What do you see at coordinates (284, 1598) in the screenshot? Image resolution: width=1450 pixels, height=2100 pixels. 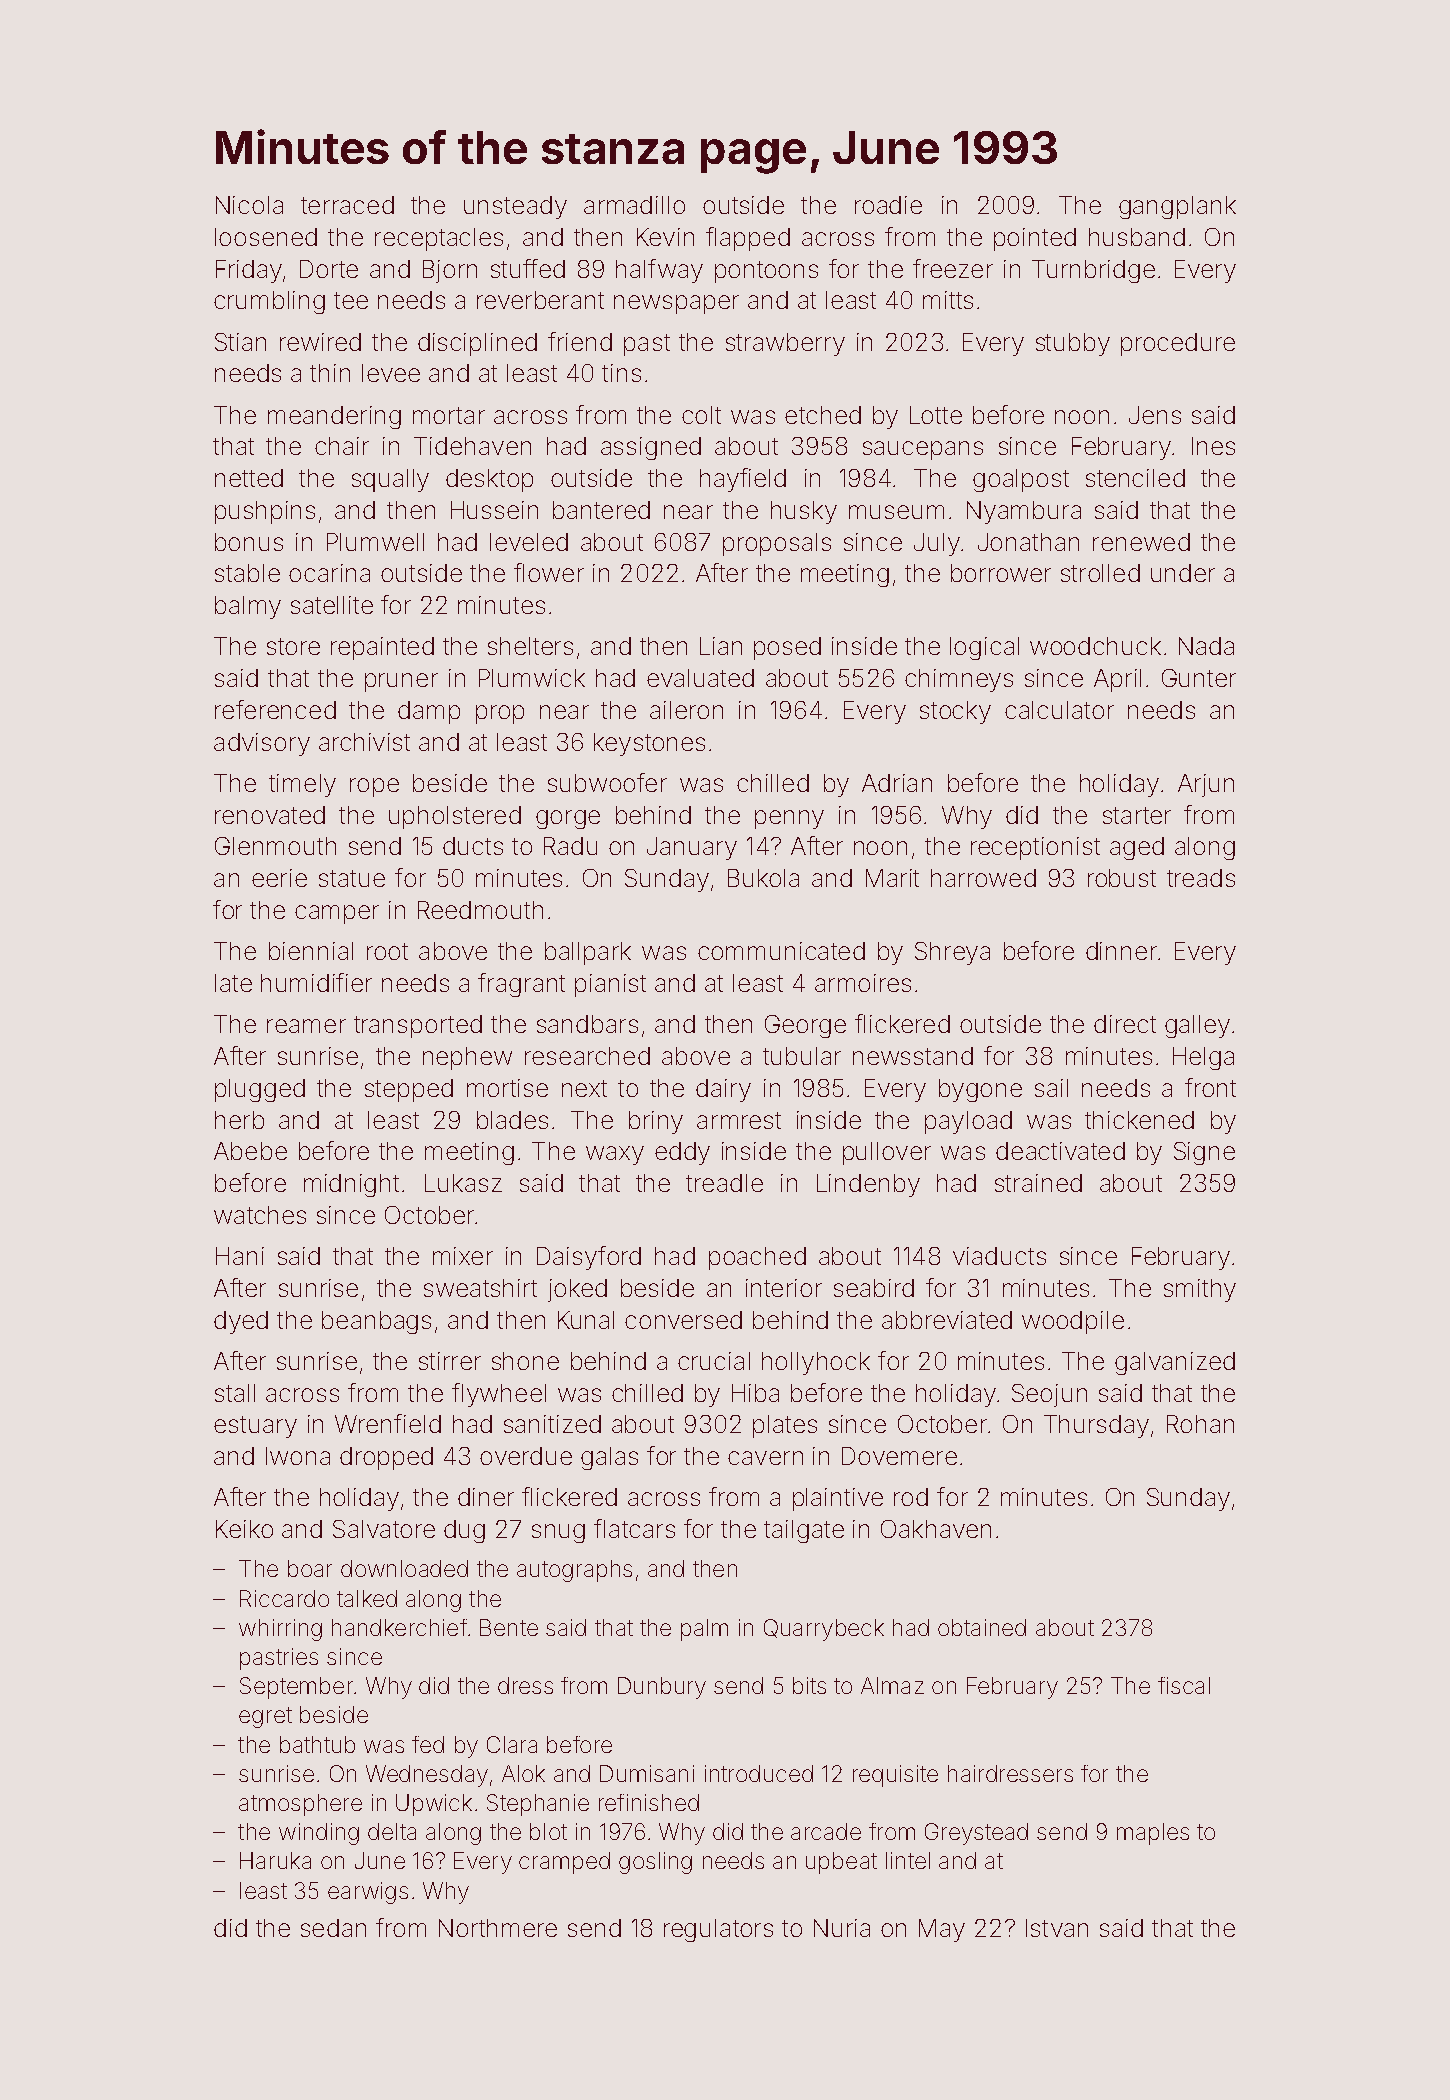 I see `Riccardo` at bounding box center [284, 1598].
